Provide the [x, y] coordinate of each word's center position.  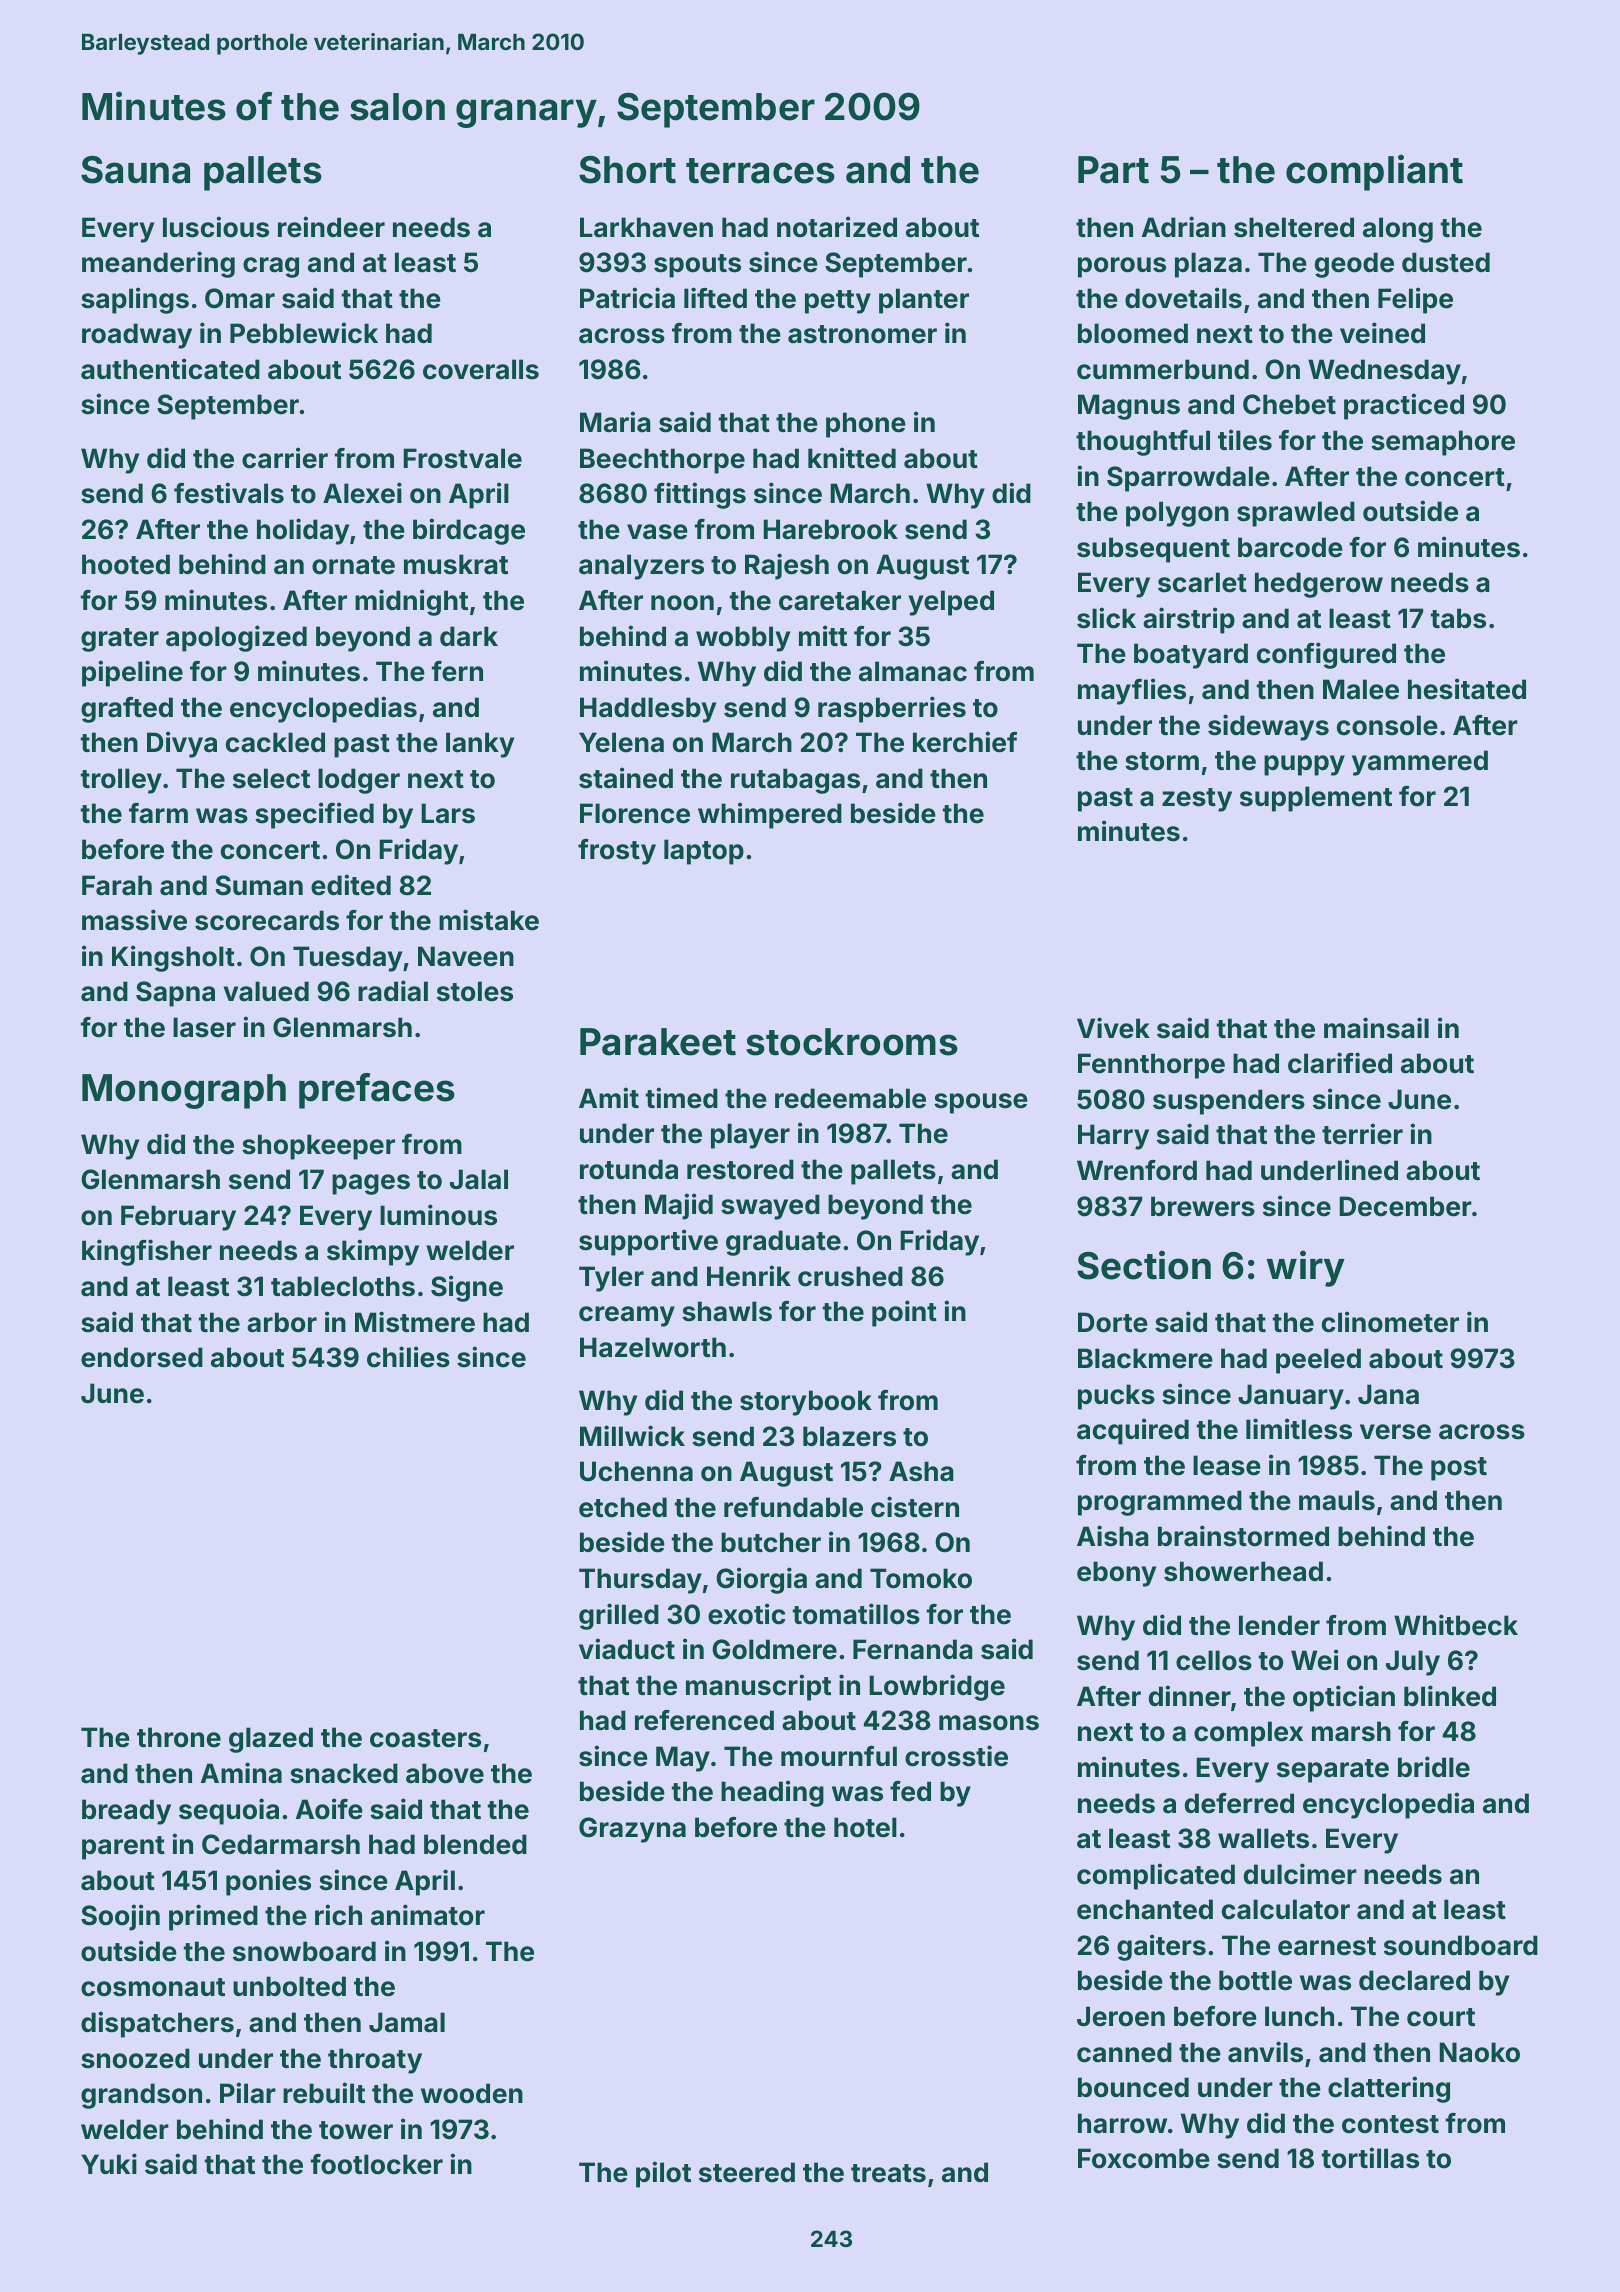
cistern [915, 1507]
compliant [1374, 172]
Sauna [135, 170]
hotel [865, 1827]
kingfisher [147, 1252]
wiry [1305, 1268]
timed [682, 1098]
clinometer [1390, 1322]
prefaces [377, 1091]
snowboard [304, 1951]
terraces [760, 171]
